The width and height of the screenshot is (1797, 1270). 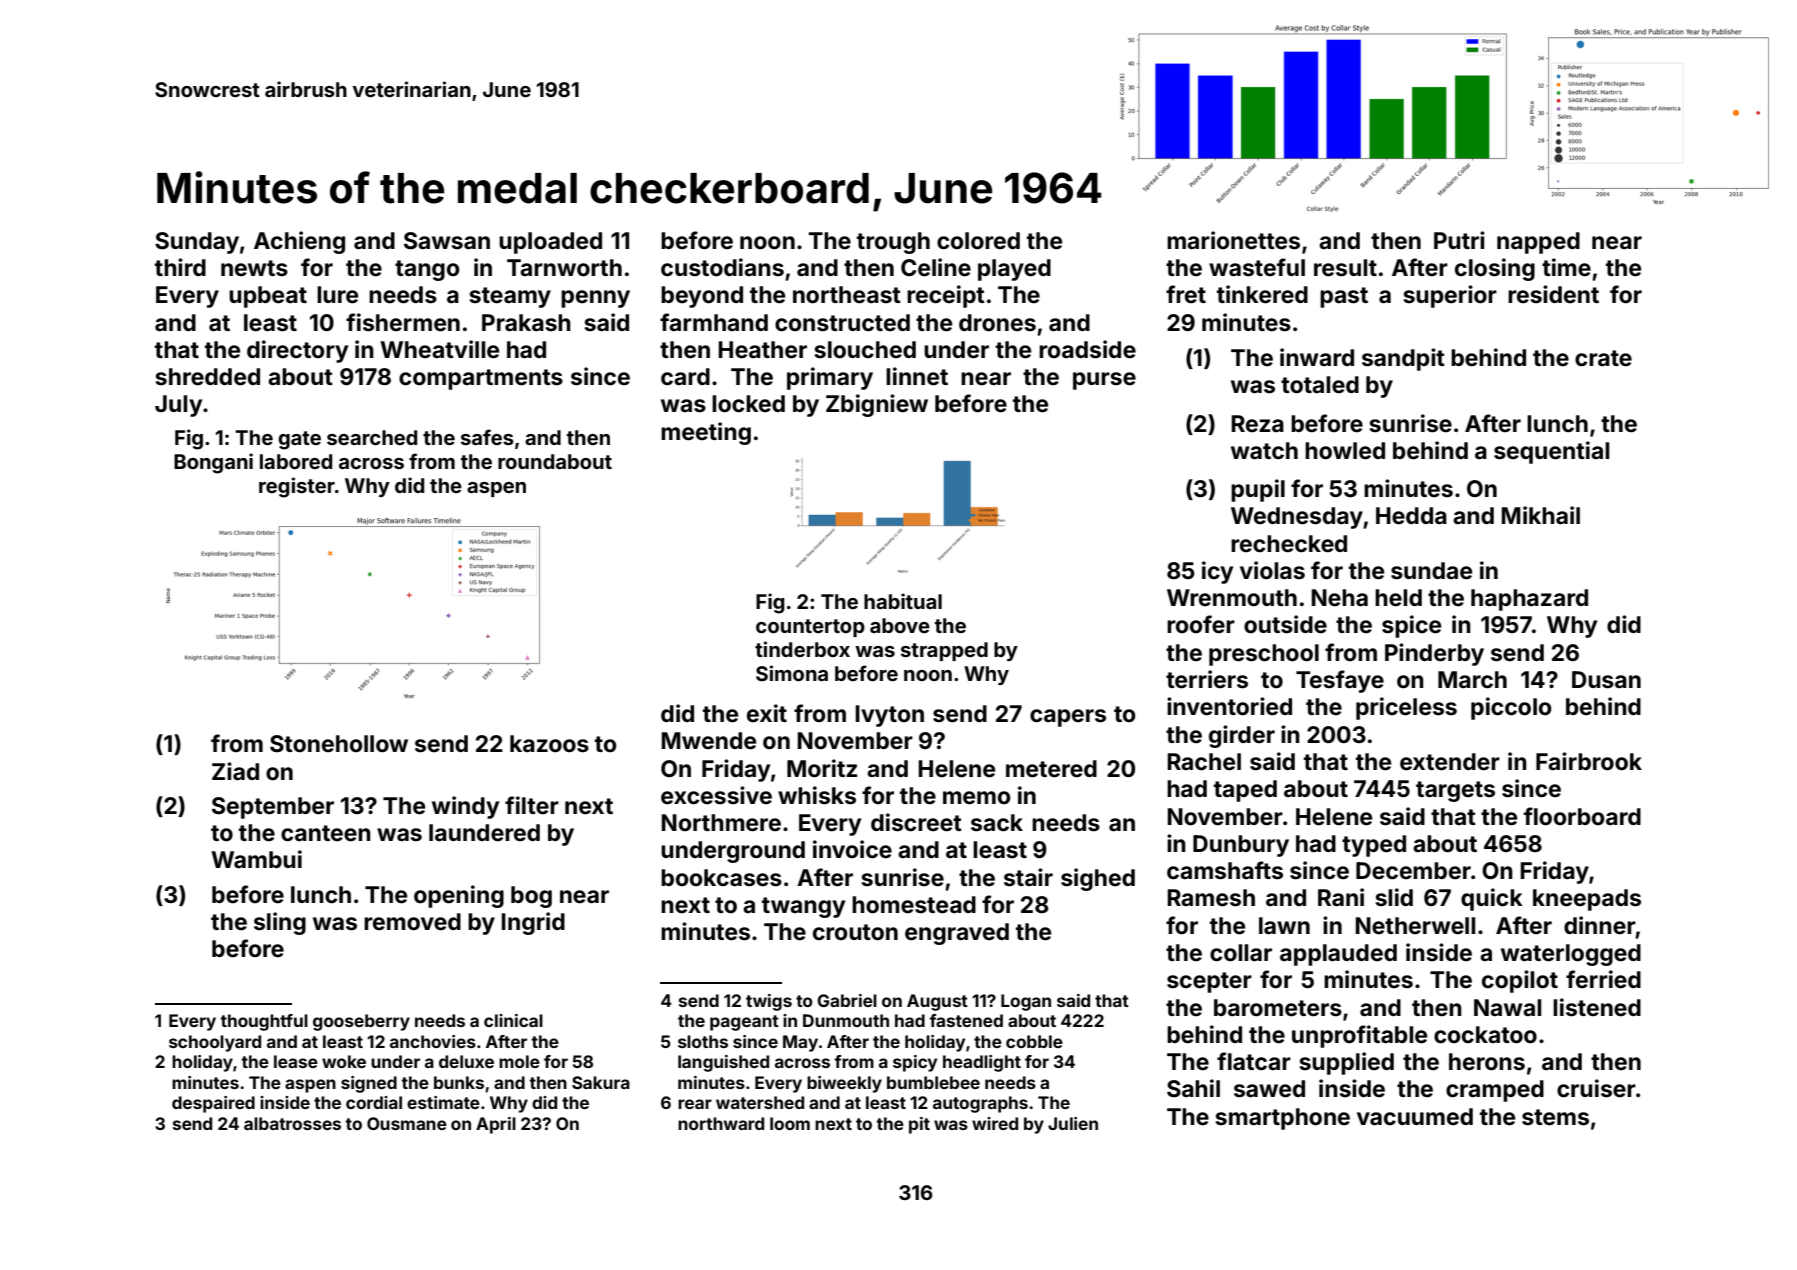 What do you see at coordinates (1596, 1088) in the screenshot?
I see `cruiser` at bounding box center [1596, 1088].
